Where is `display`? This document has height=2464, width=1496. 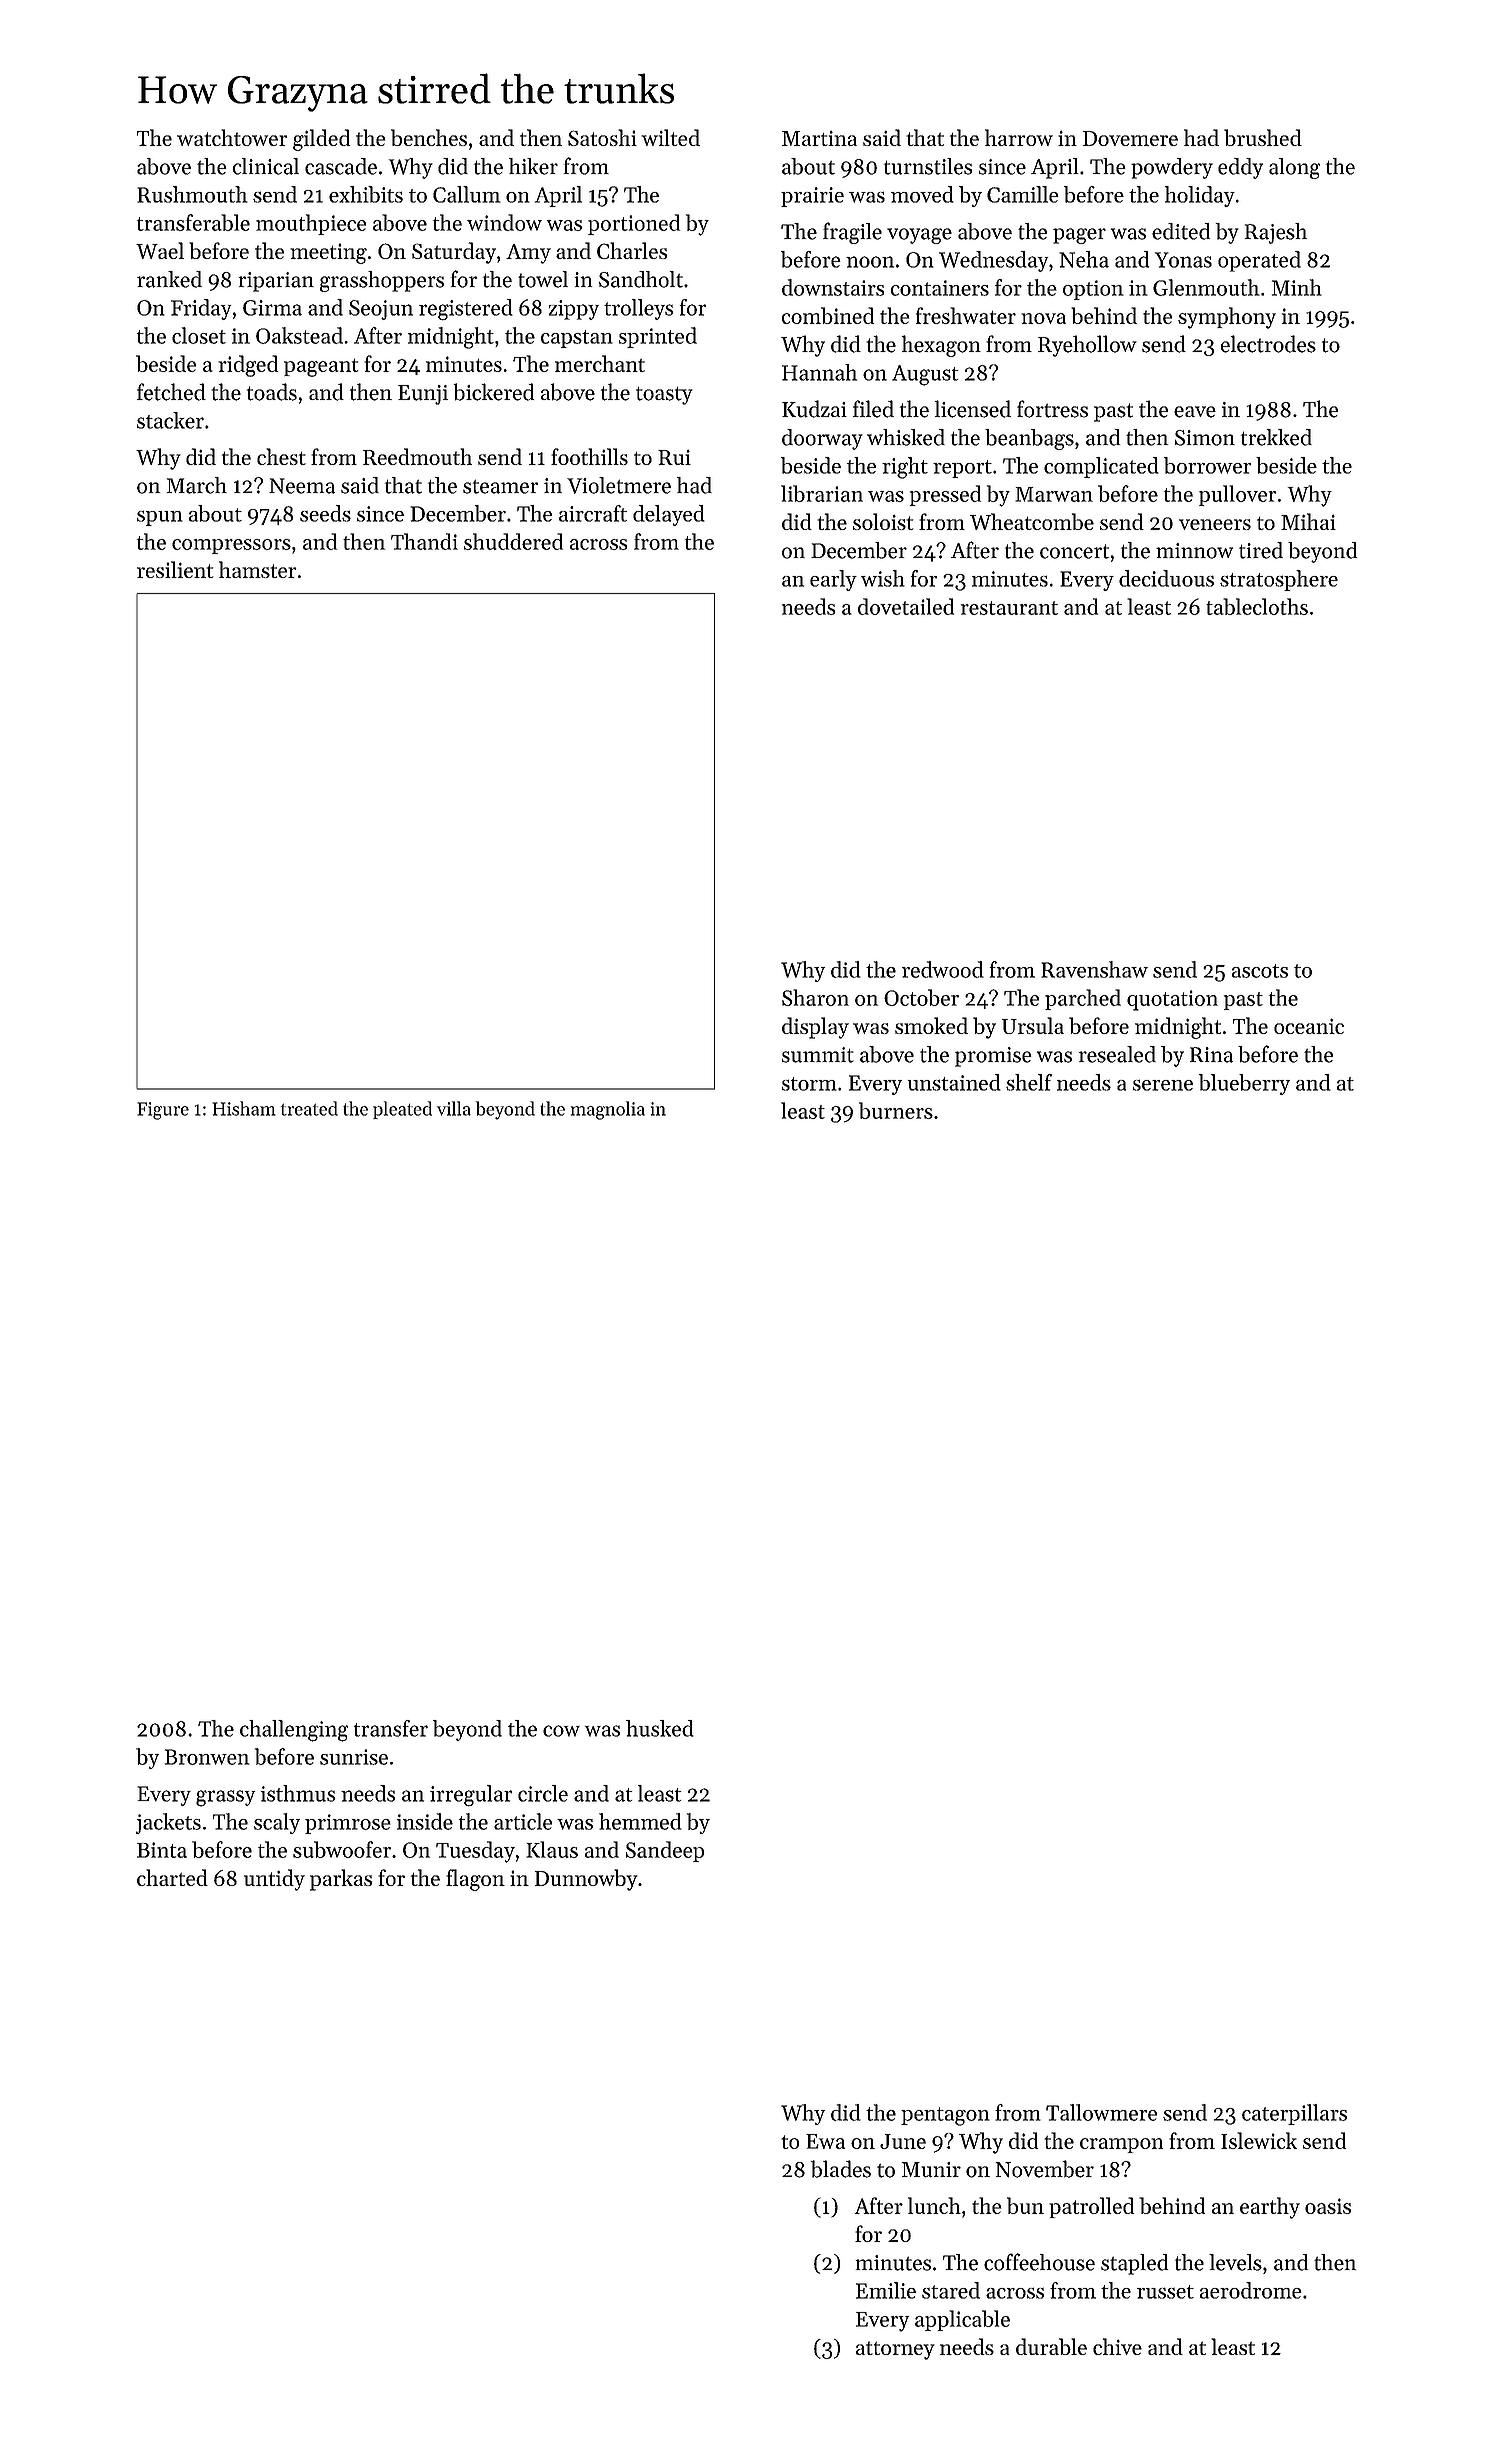 display is located at coordinates (815, 1028).
